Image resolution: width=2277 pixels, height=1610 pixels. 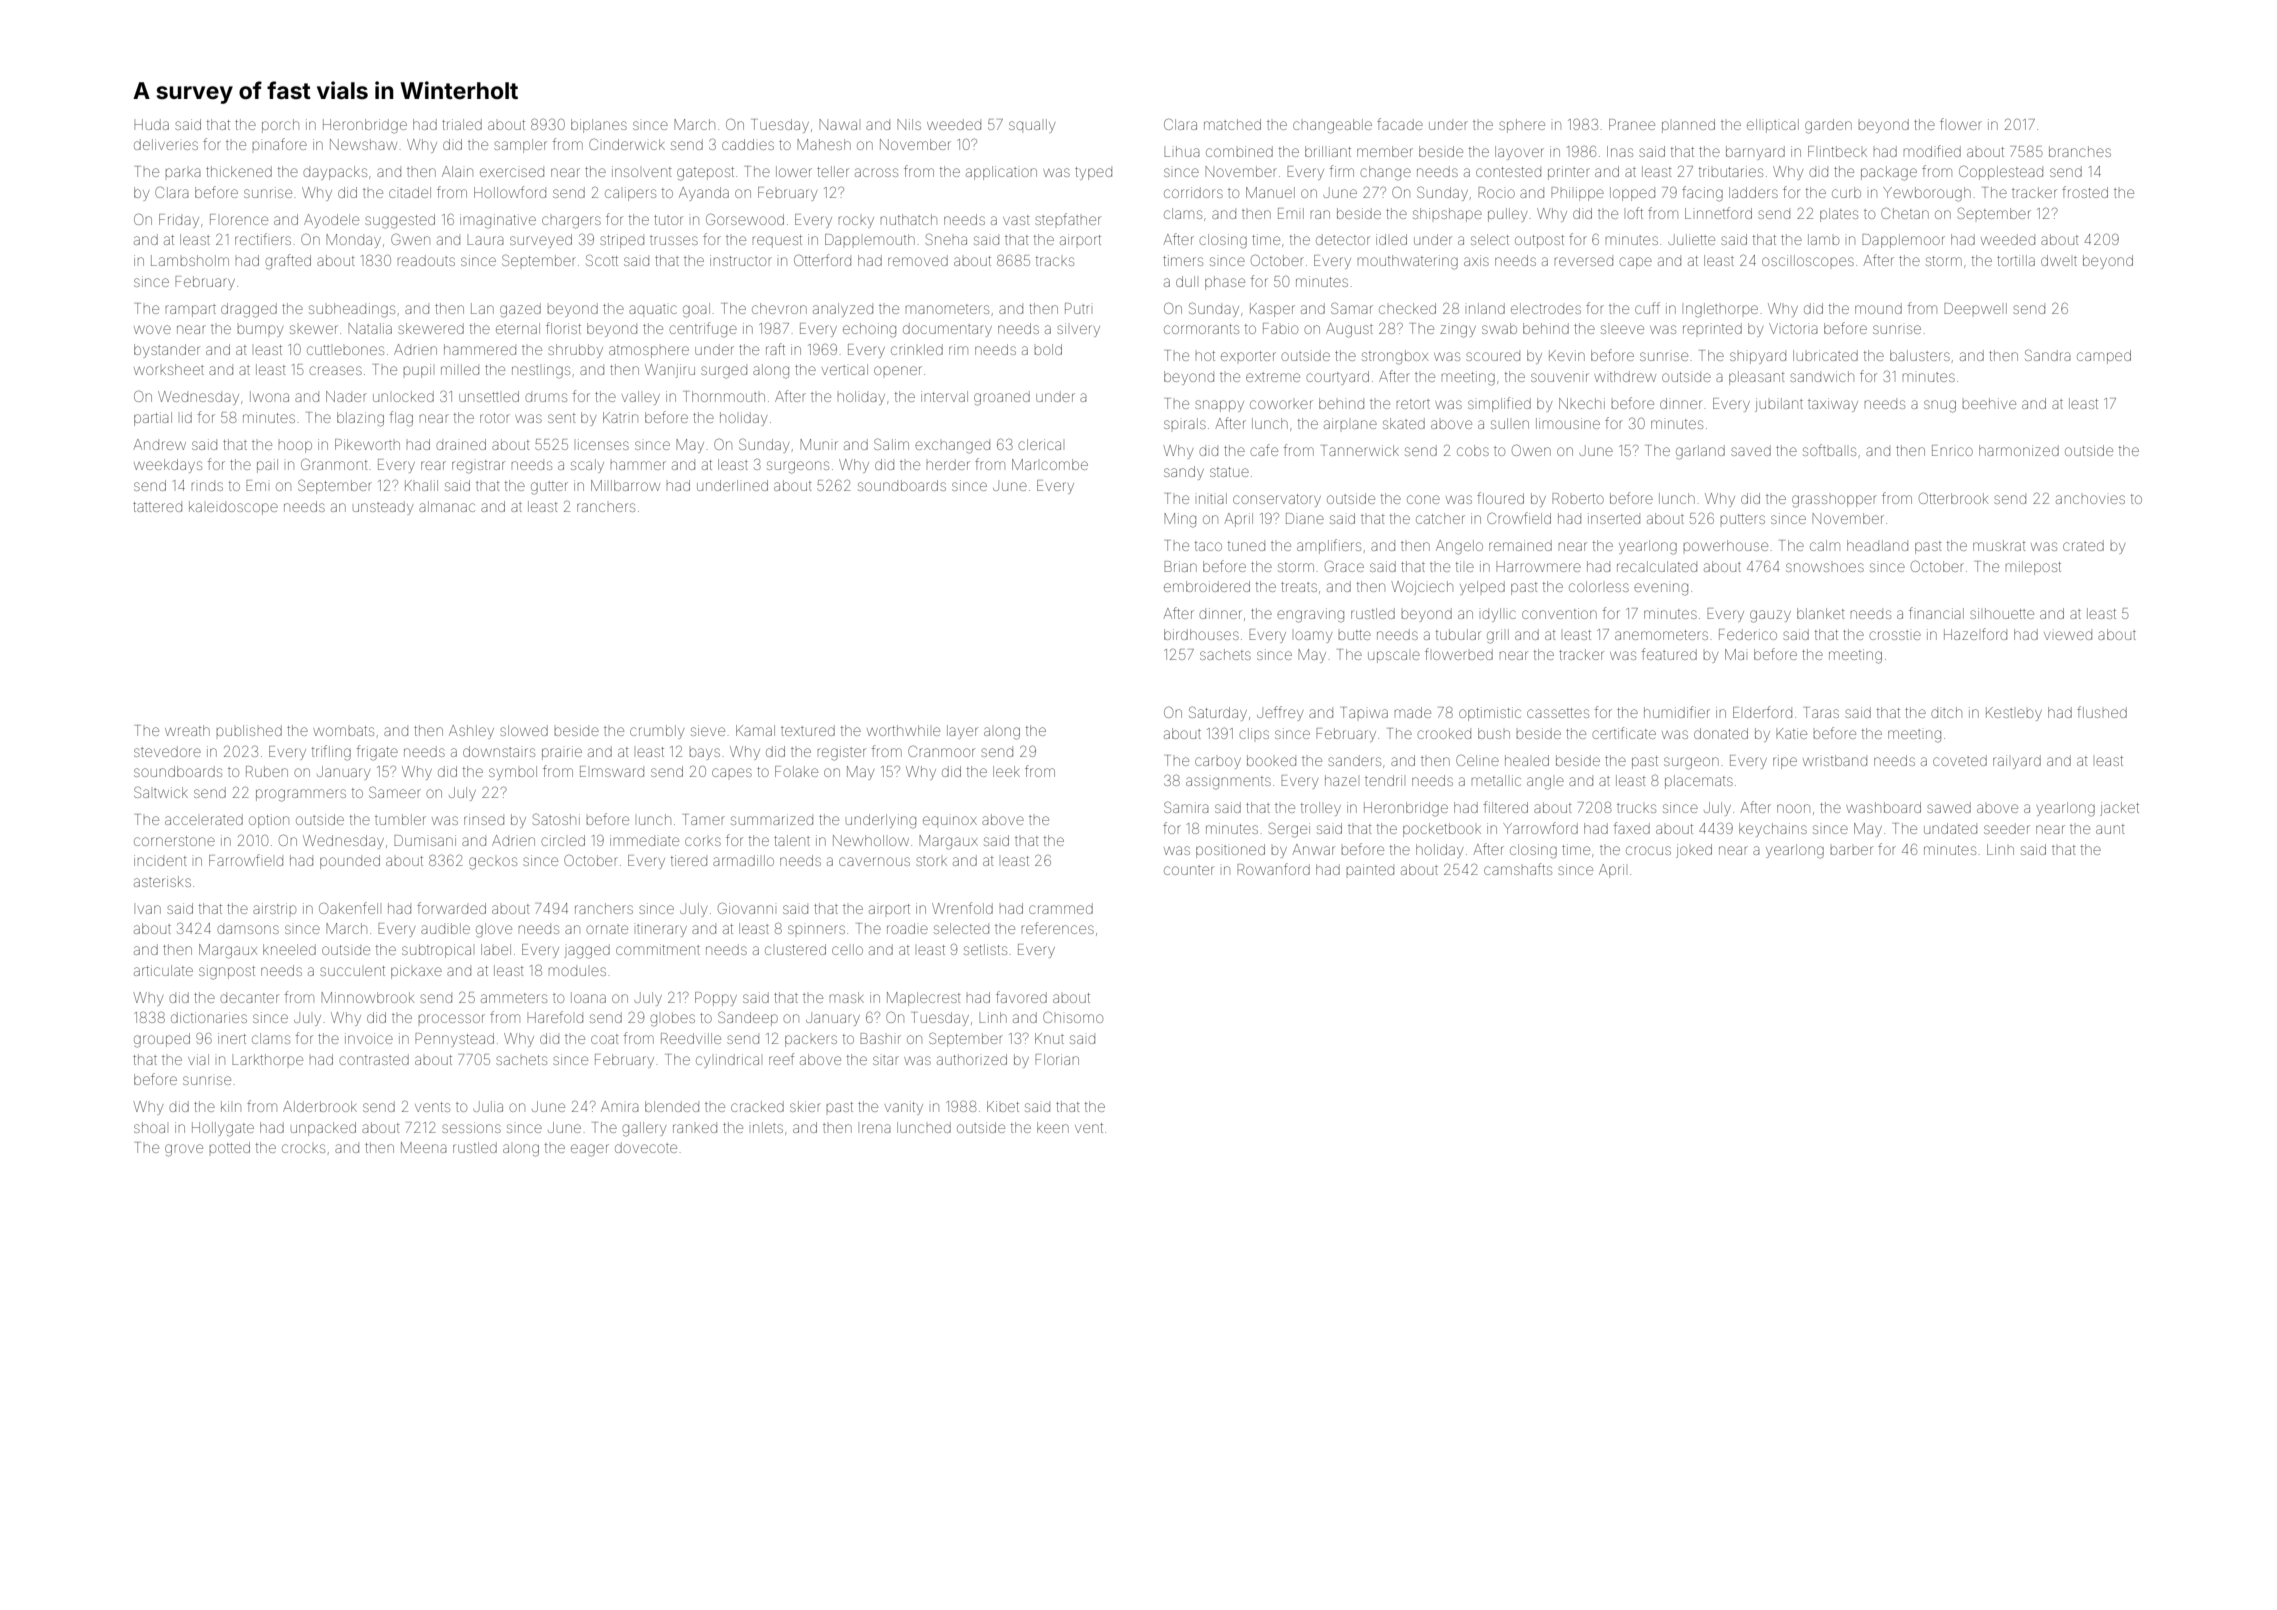 What do you see at coordinates (1058, 928) in the screenshot?
I see `references` at bounding box center [1058, 928].
